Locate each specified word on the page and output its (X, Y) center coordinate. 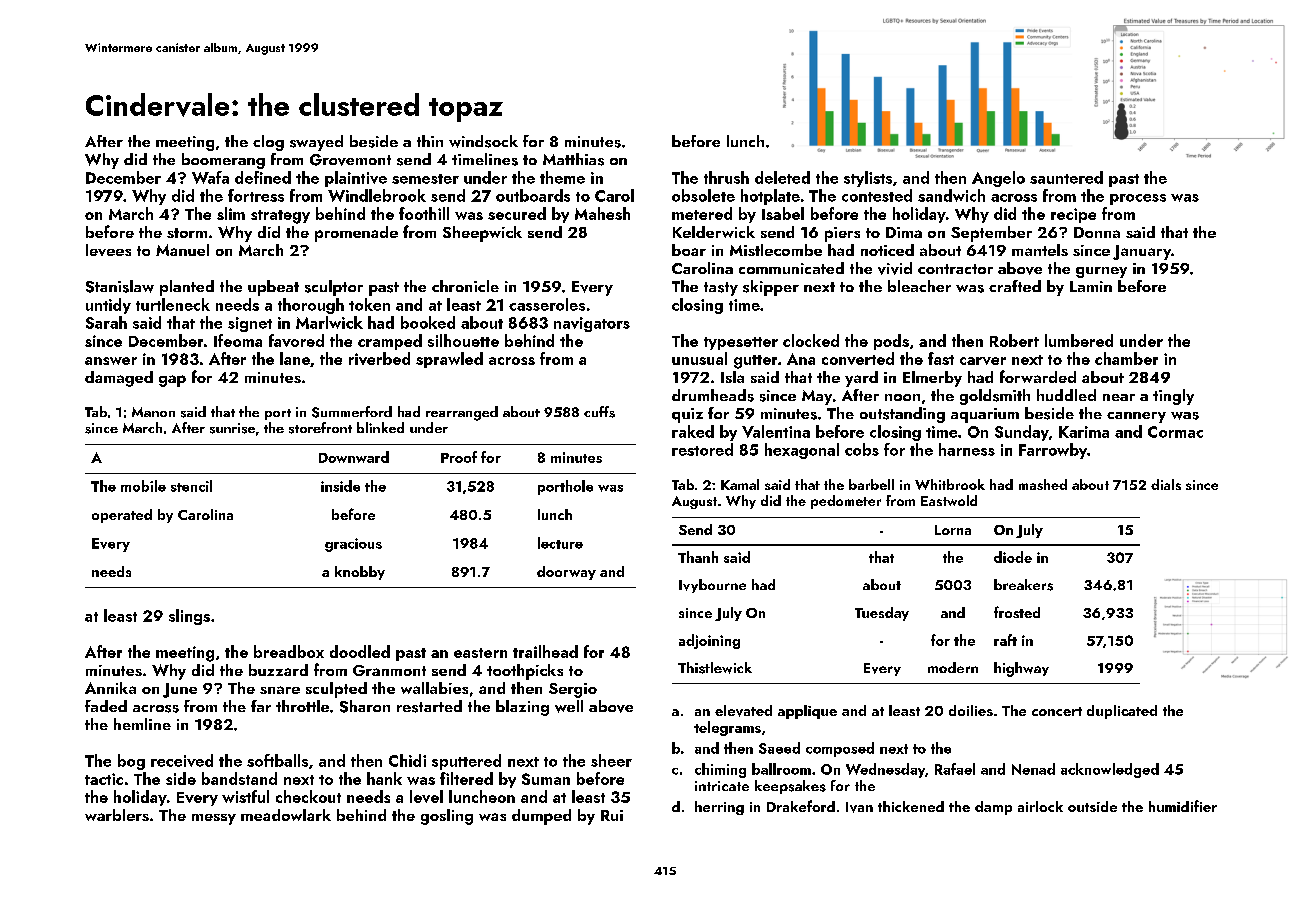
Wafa (210, 177)
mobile (143, 486)
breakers (1023, 585)
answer (111, 361)
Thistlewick (715, 668)
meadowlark (286, 815)
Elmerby (932, 379)
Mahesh (602, 213)
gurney (1101, 272)
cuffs (599, 412)
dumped (541, 817)
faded (106, 706)
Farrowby (1053, 451)
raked (693, 431)
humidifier (1183, 806)
